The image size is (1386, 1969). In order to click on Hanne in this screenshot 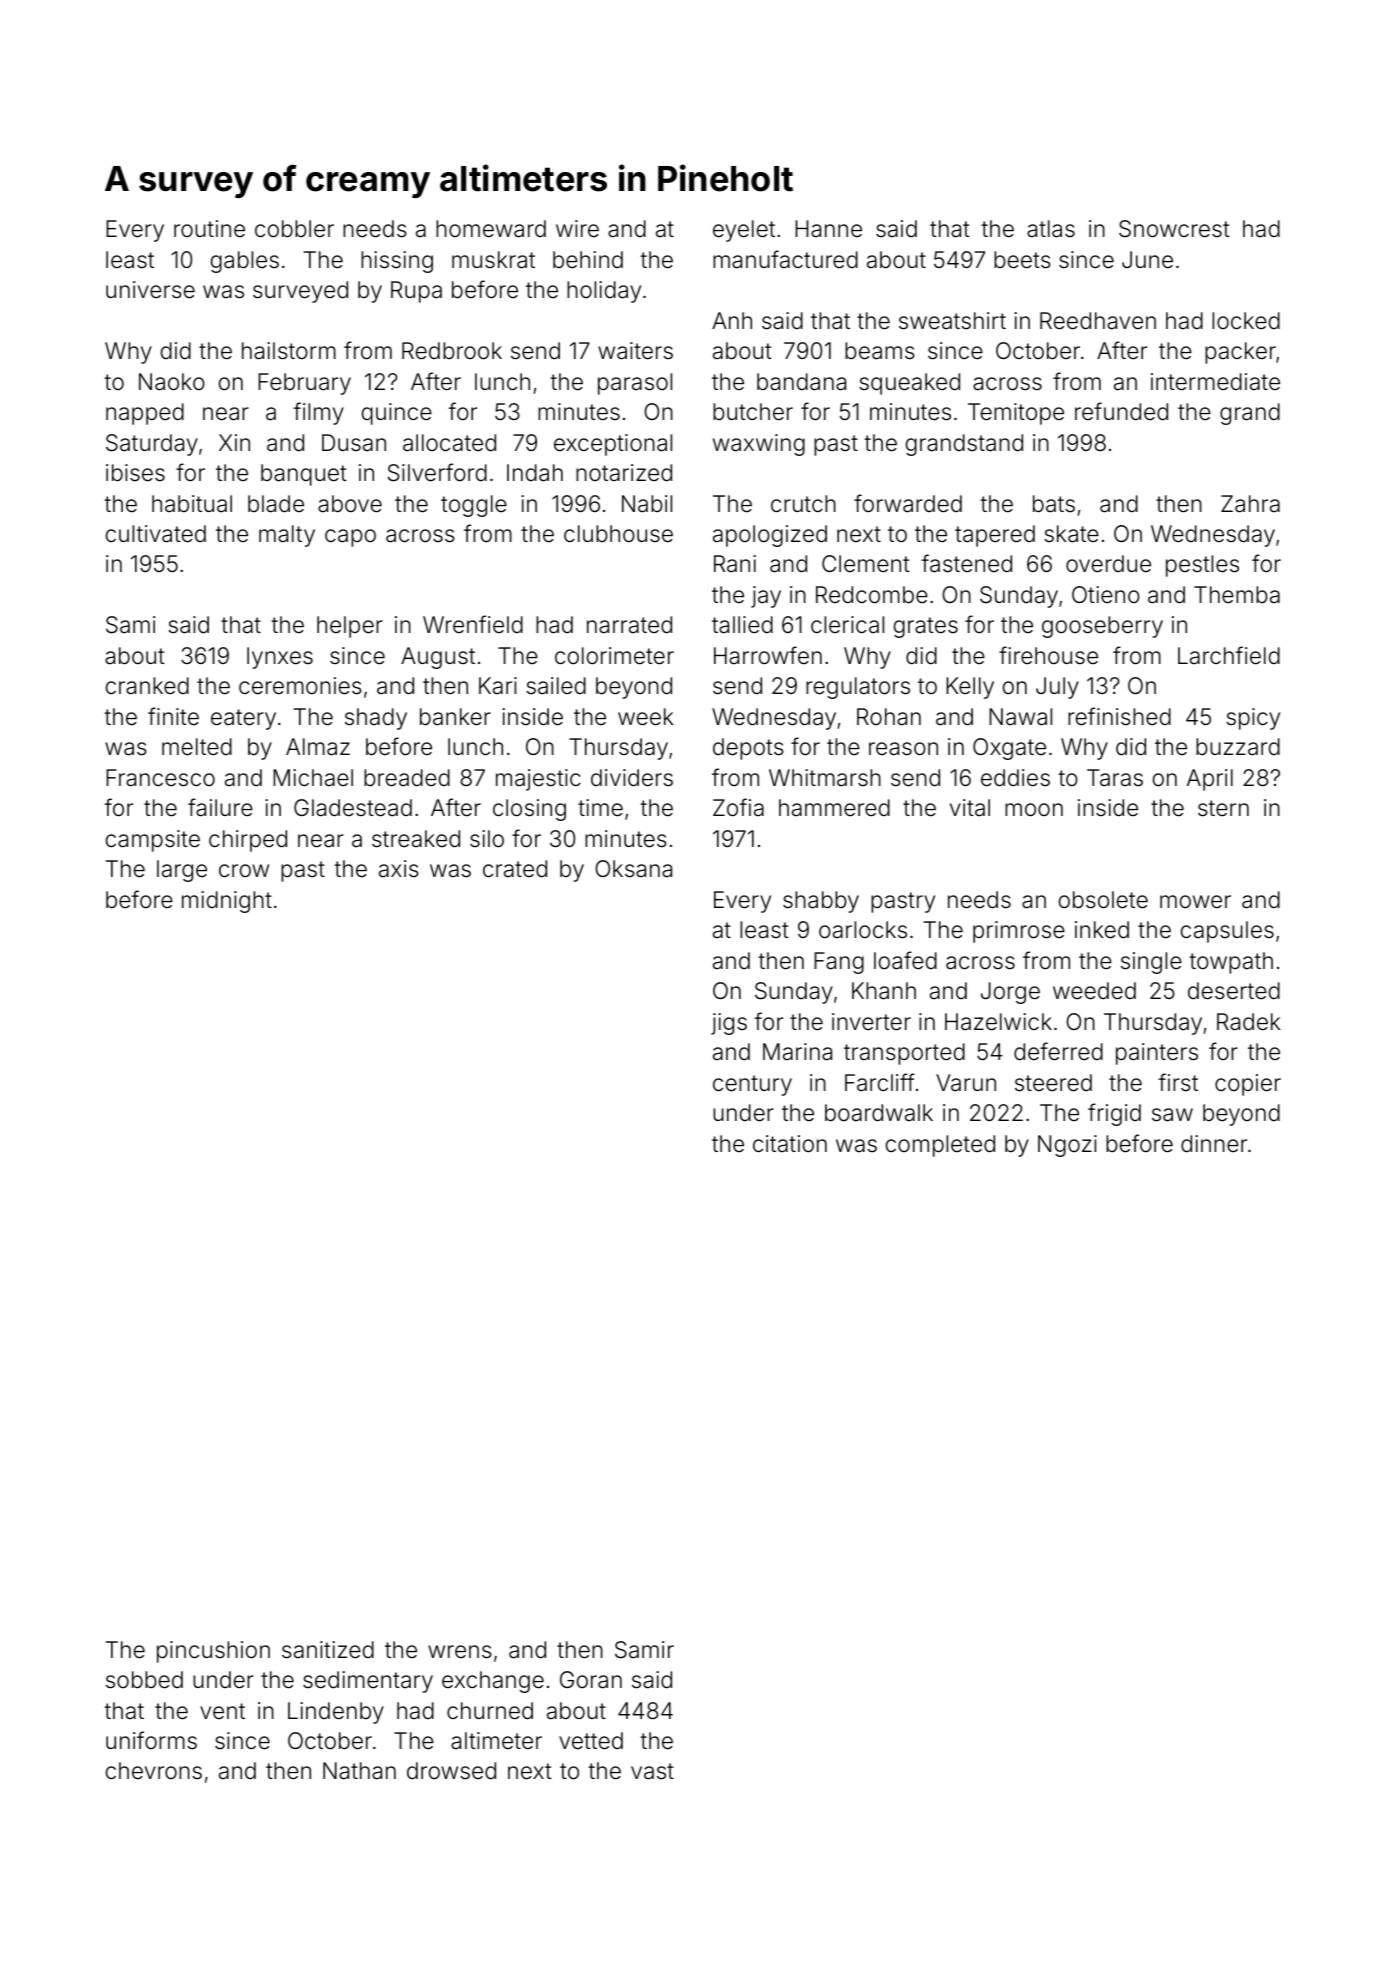, I will do `click(828, 229)`.
